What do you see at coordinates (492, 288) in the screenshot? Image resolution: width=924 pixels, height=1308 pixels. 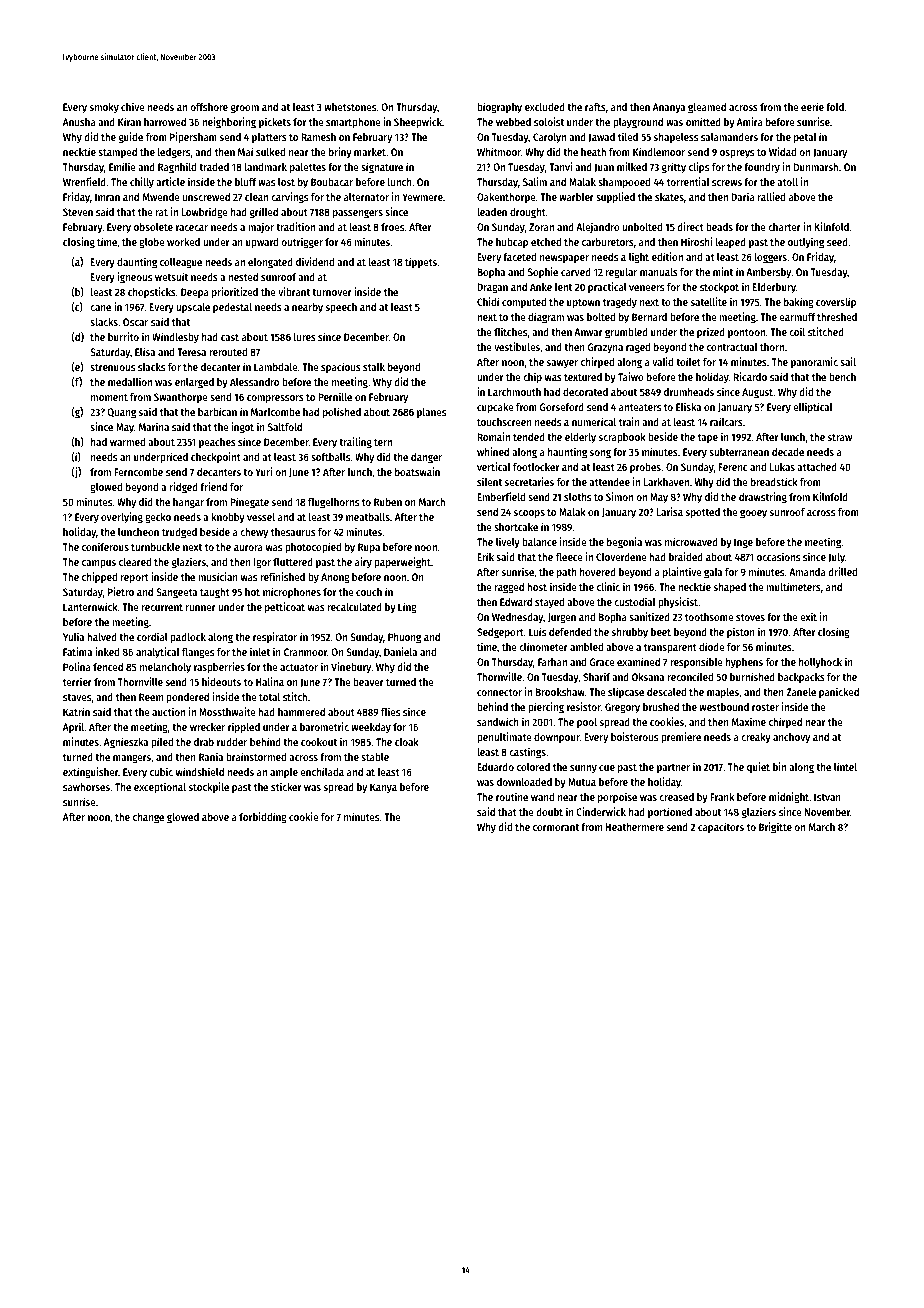 I see `Dragan` at bounding box center [492, 288].
